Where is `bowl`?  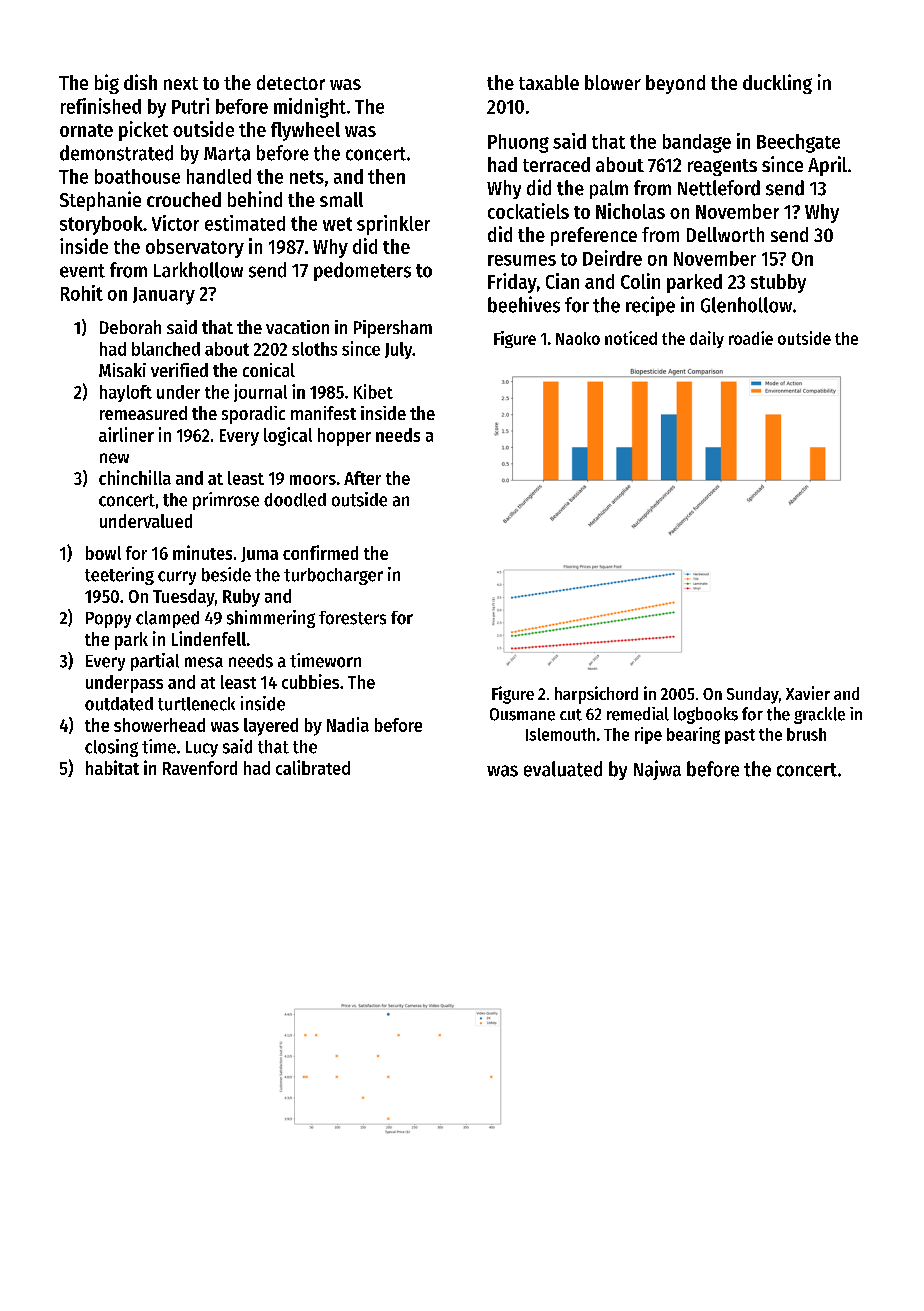
bowl is located at coordinates (103, 553).
